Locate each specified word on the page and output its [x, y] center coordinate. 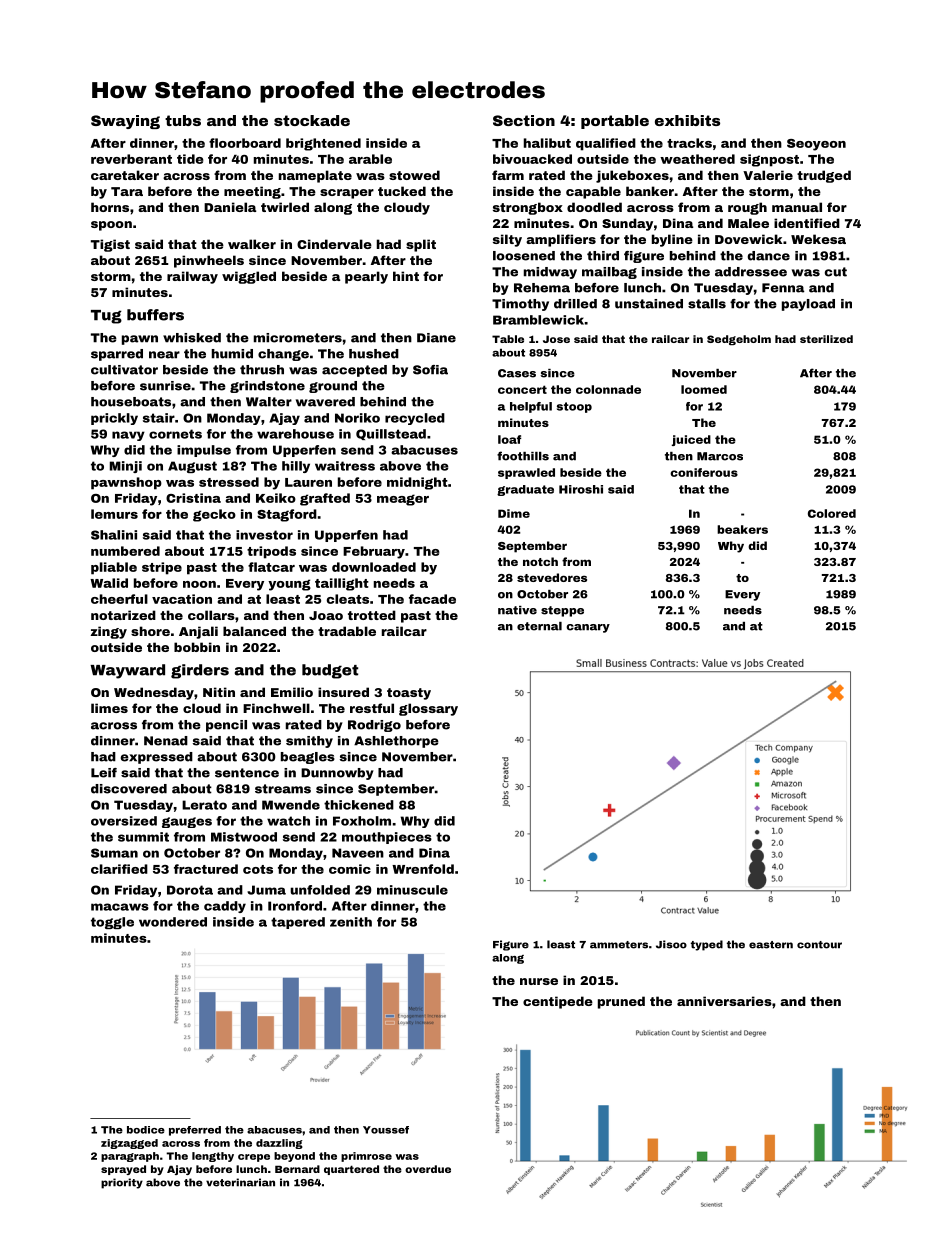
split [421, 245]
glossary [428, 709]
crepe [254, 1158]
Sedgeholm [739, 340]
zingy [109, 632]
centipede [558, 1002]
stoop [574, 407]
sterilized [826, 339]
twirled [285, 207]
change [283, 355]
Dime [514, 513]
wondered [173, 922]
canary [588, 628]
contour [819, 945]
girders [200, 671]
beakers [742, 529]
